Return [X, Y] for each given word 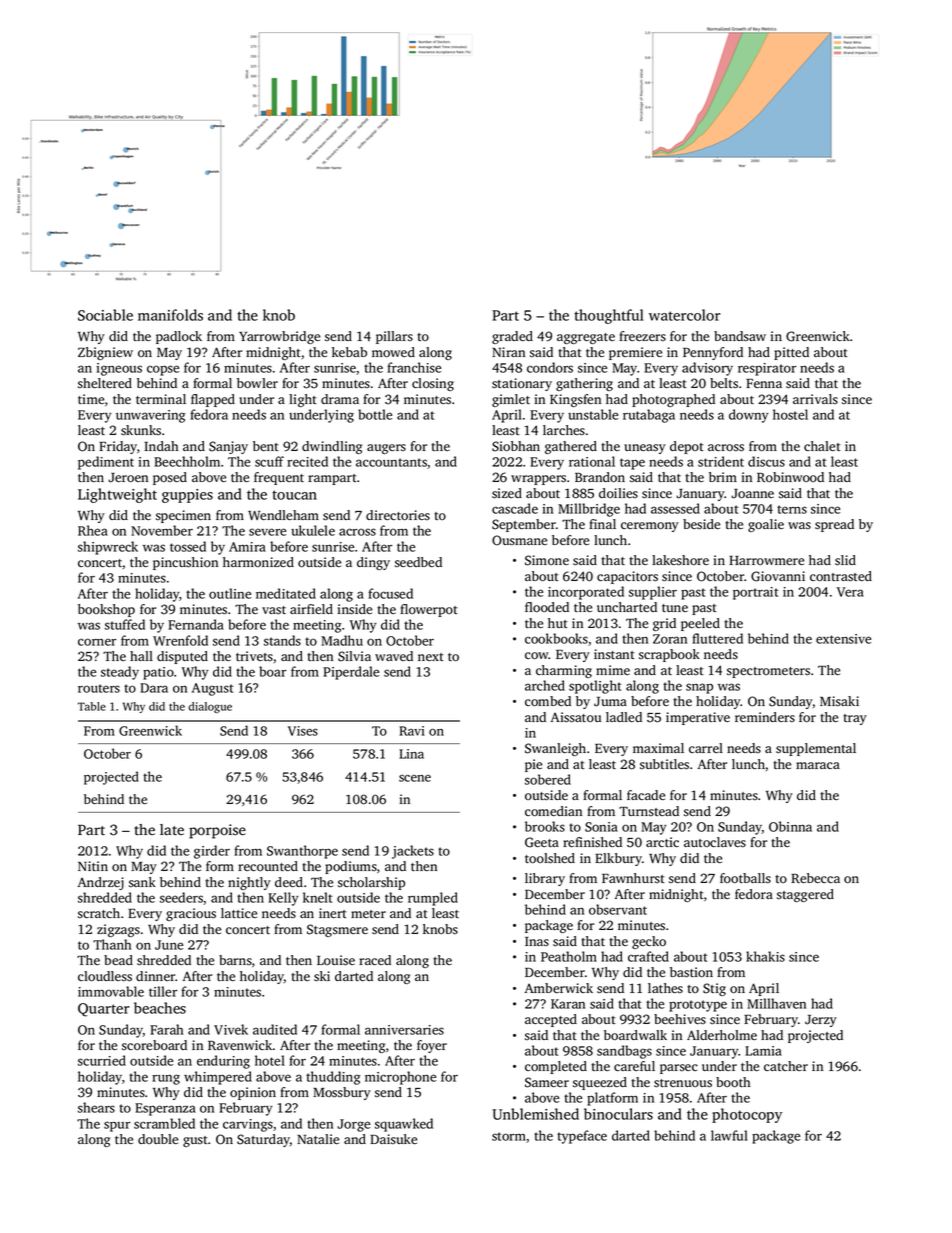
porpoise [217, 831]
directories [398, 515]
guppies [187, 496]
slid [845, 560]
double [158, 1139]
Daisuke [393, 1139]
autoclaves [715, 842]
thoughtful [609, 316]
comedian [553, 811]
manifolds [170, 315]
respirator [767, 369]
